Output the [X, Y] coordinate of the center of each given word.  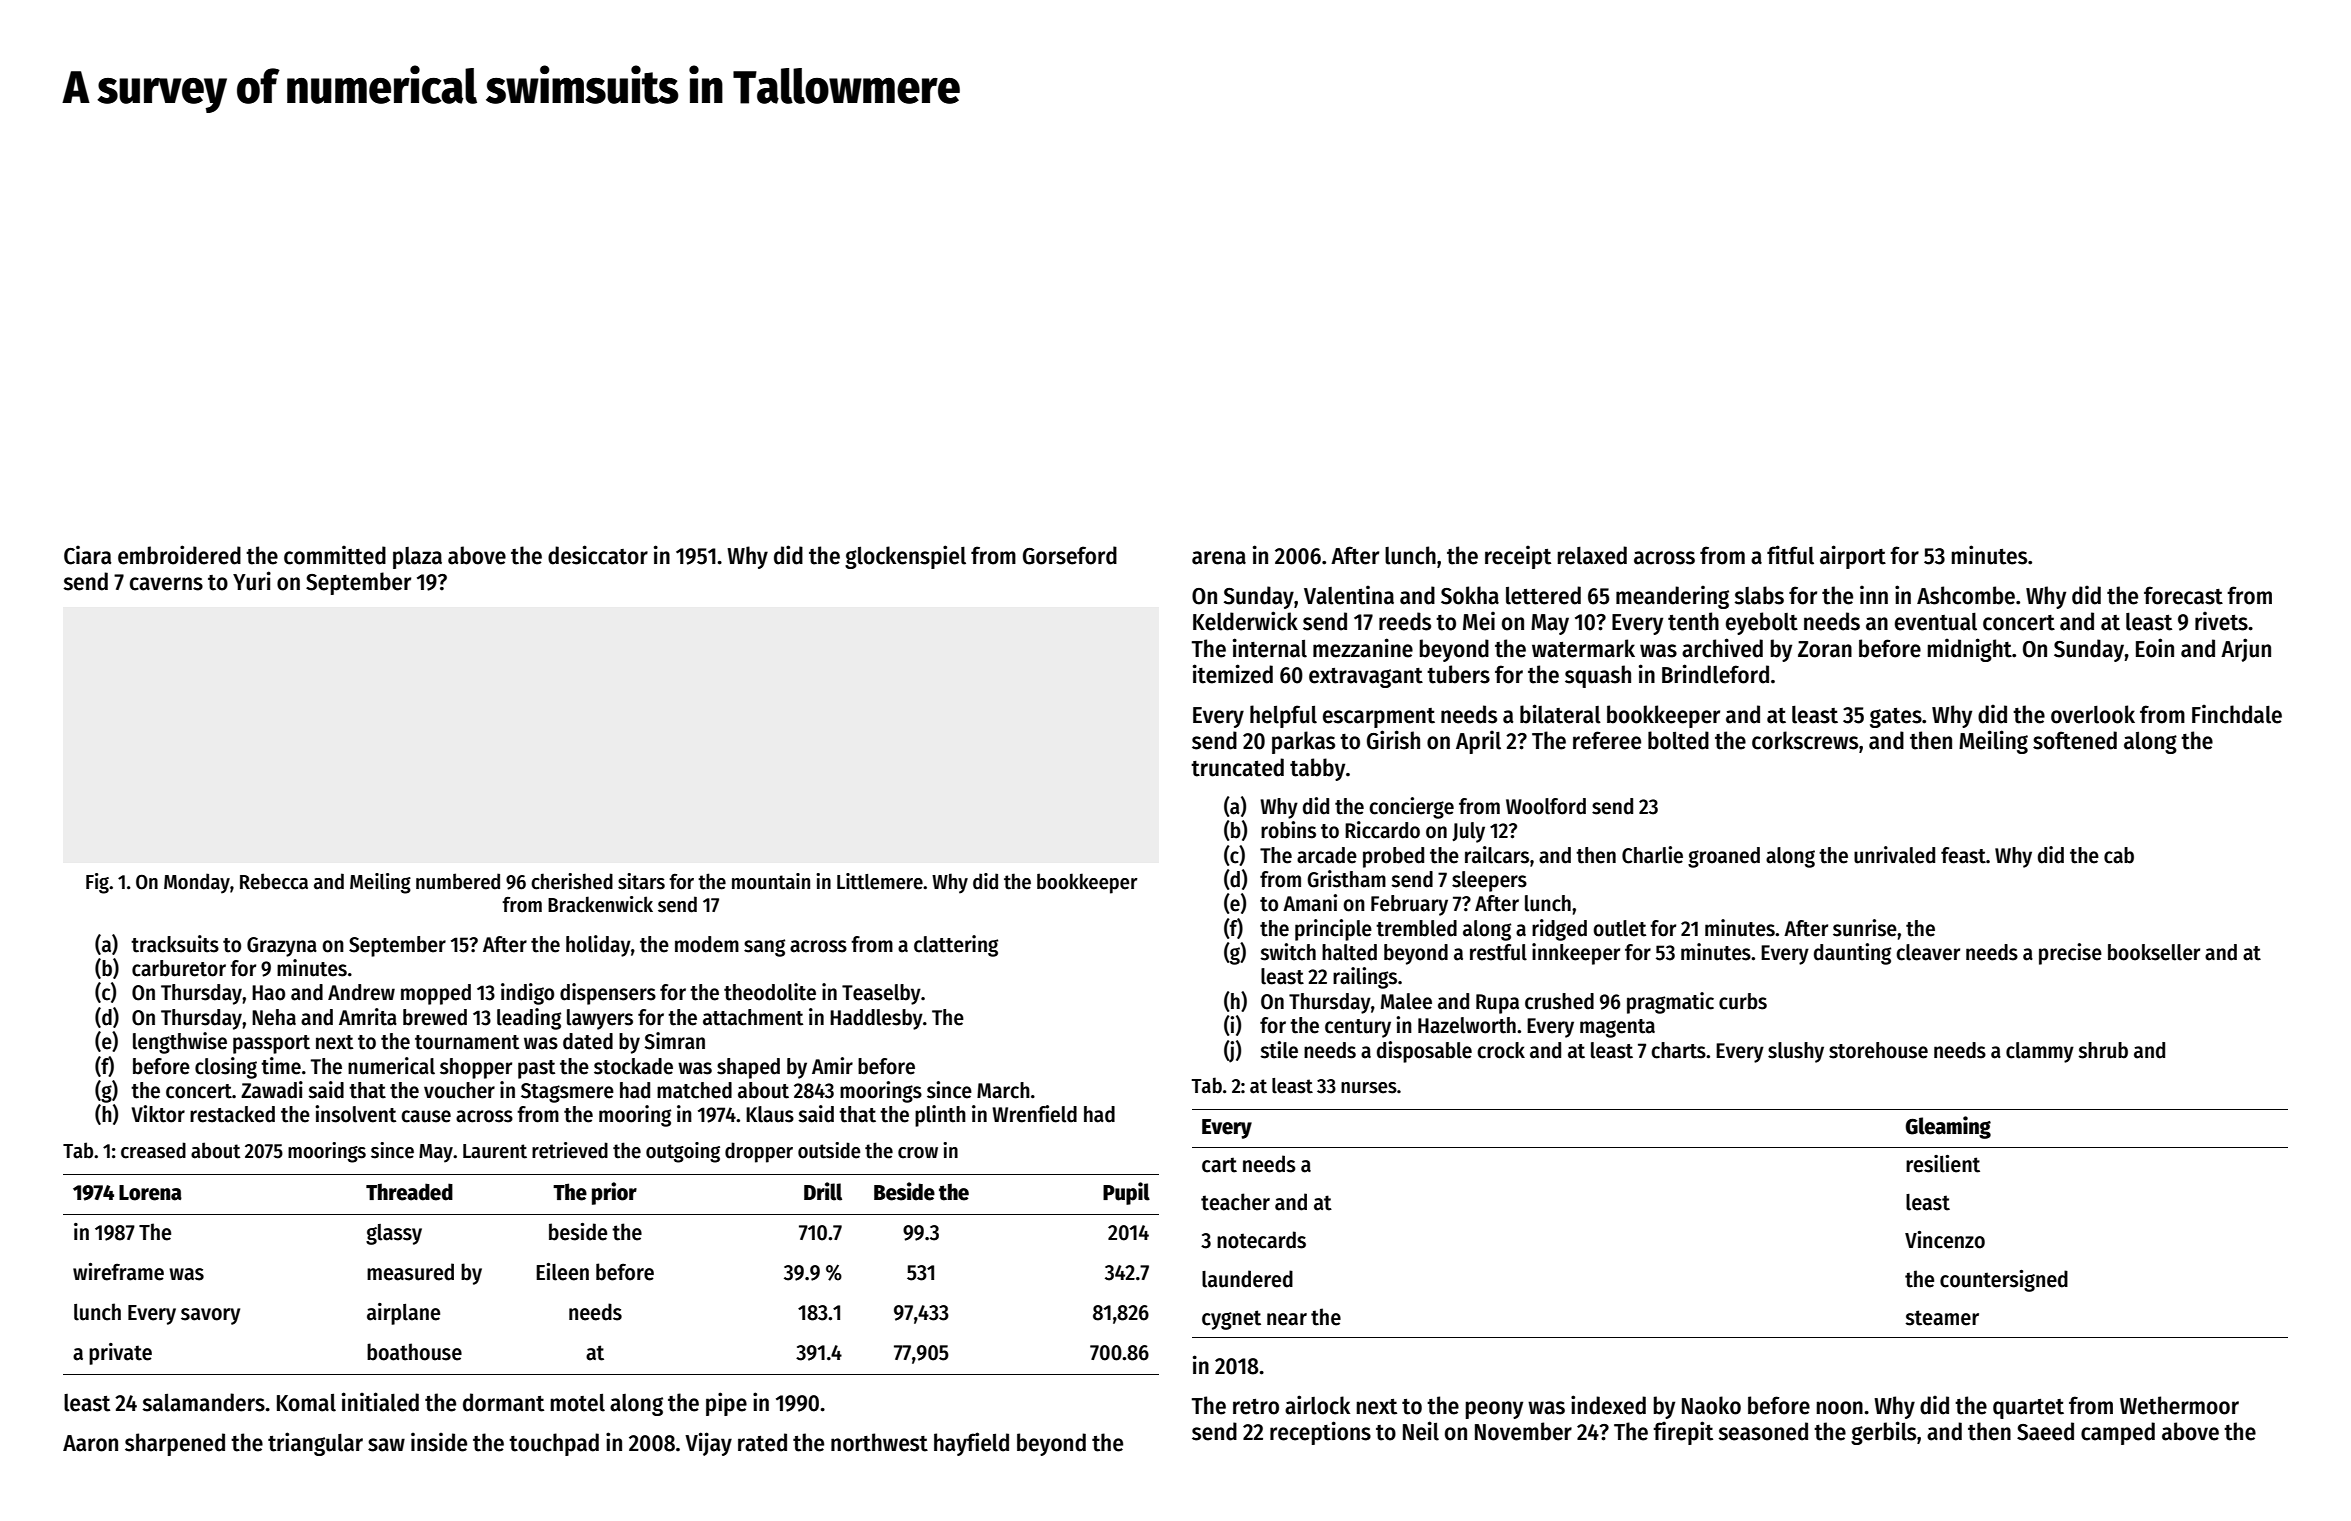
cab [2119, 855]
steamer [1942, 1318]
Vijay [708, 1444]
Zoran [1825, 649]
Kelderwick [1245, 621]
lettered [1543, 595]
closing [226, 1068]
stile [1279, 1050]
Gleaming [1948, 1127]
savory [210, 1316]
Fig [97, 883]
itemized [1233, 674]
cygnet [1231, 1320]
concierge [1411, 808]
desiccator [598, 555]
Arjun [2246, 650]
